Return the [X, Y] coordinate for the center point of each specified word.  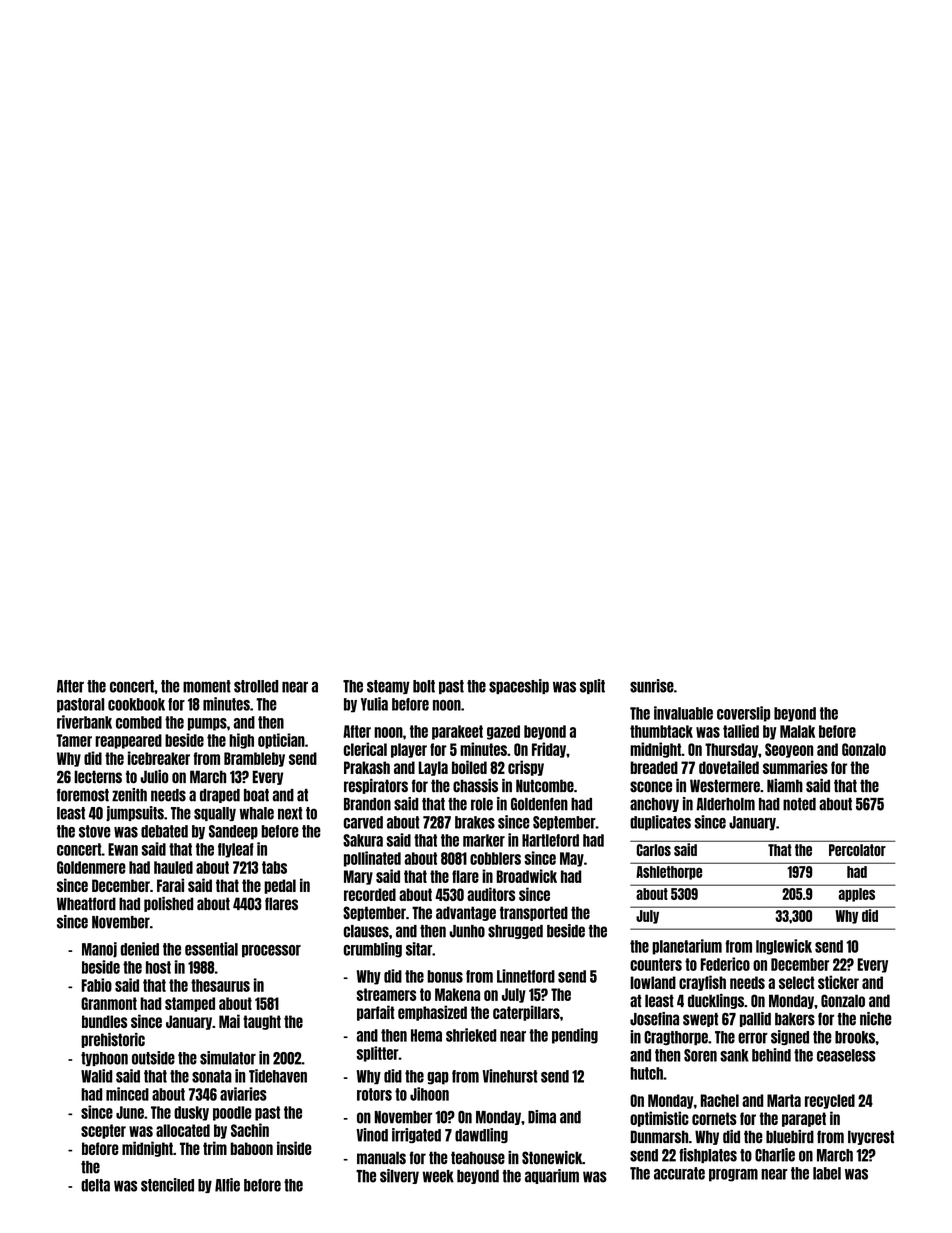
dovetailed [729, 767]
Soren [700, 1055]
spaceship [519, 686]
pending [575, 1036]
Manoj [99, 950]
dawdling [481, 1135]
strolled [256, 686]
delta [95, 1185]
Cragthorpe [676, 1038]
